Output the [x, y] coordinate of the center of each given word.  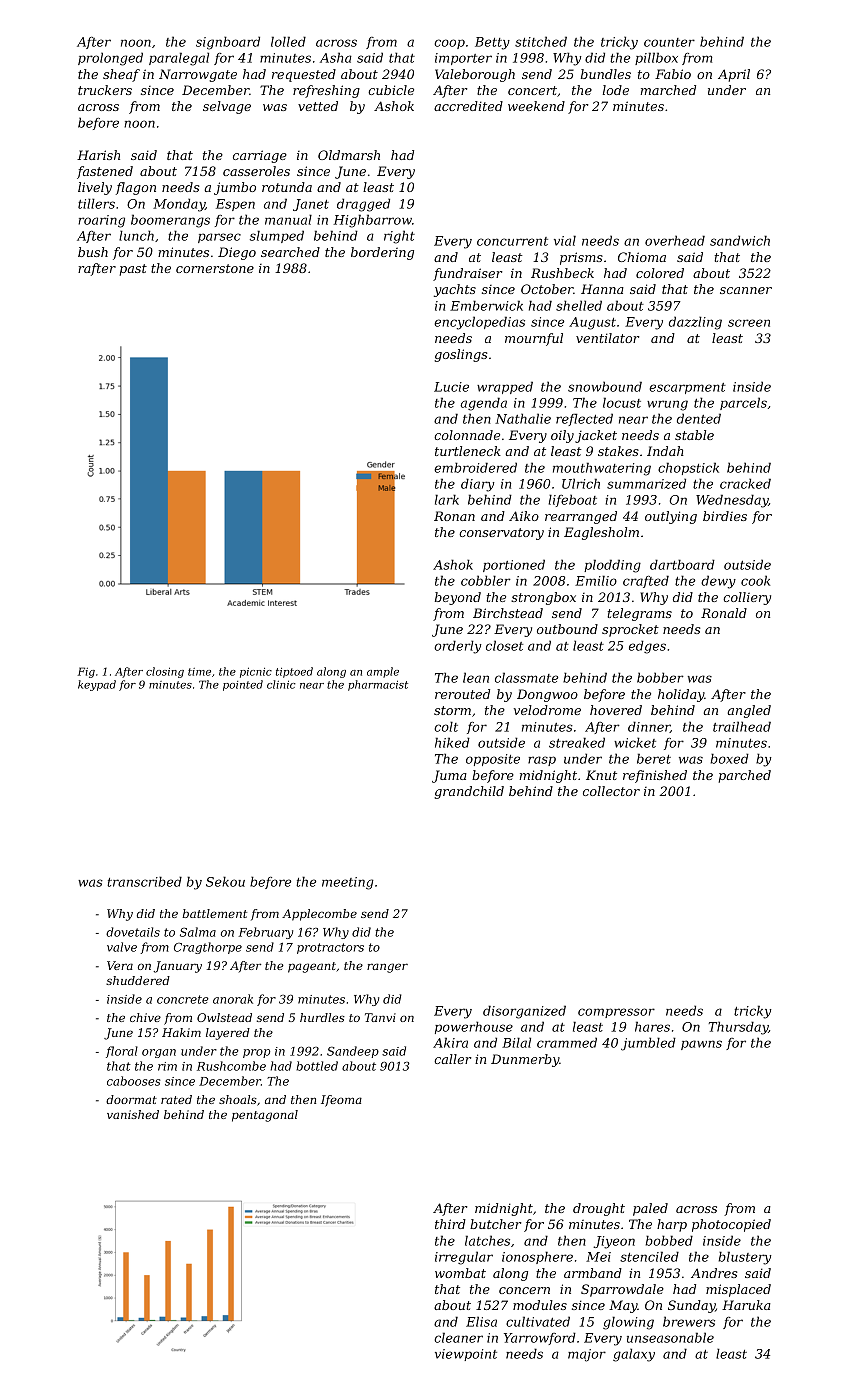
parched [744, 776]
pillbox [656, 58]
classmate [526, 677]
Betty [492, 43]
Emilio [596, 580]
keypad [97, 685]
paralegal [179, 59]
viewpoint [466, 1355]
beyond [458, 598]
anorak [233, 999]
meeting [348, 883]
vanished [133, 1114]
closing [165, 672]
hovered [616, 710]
